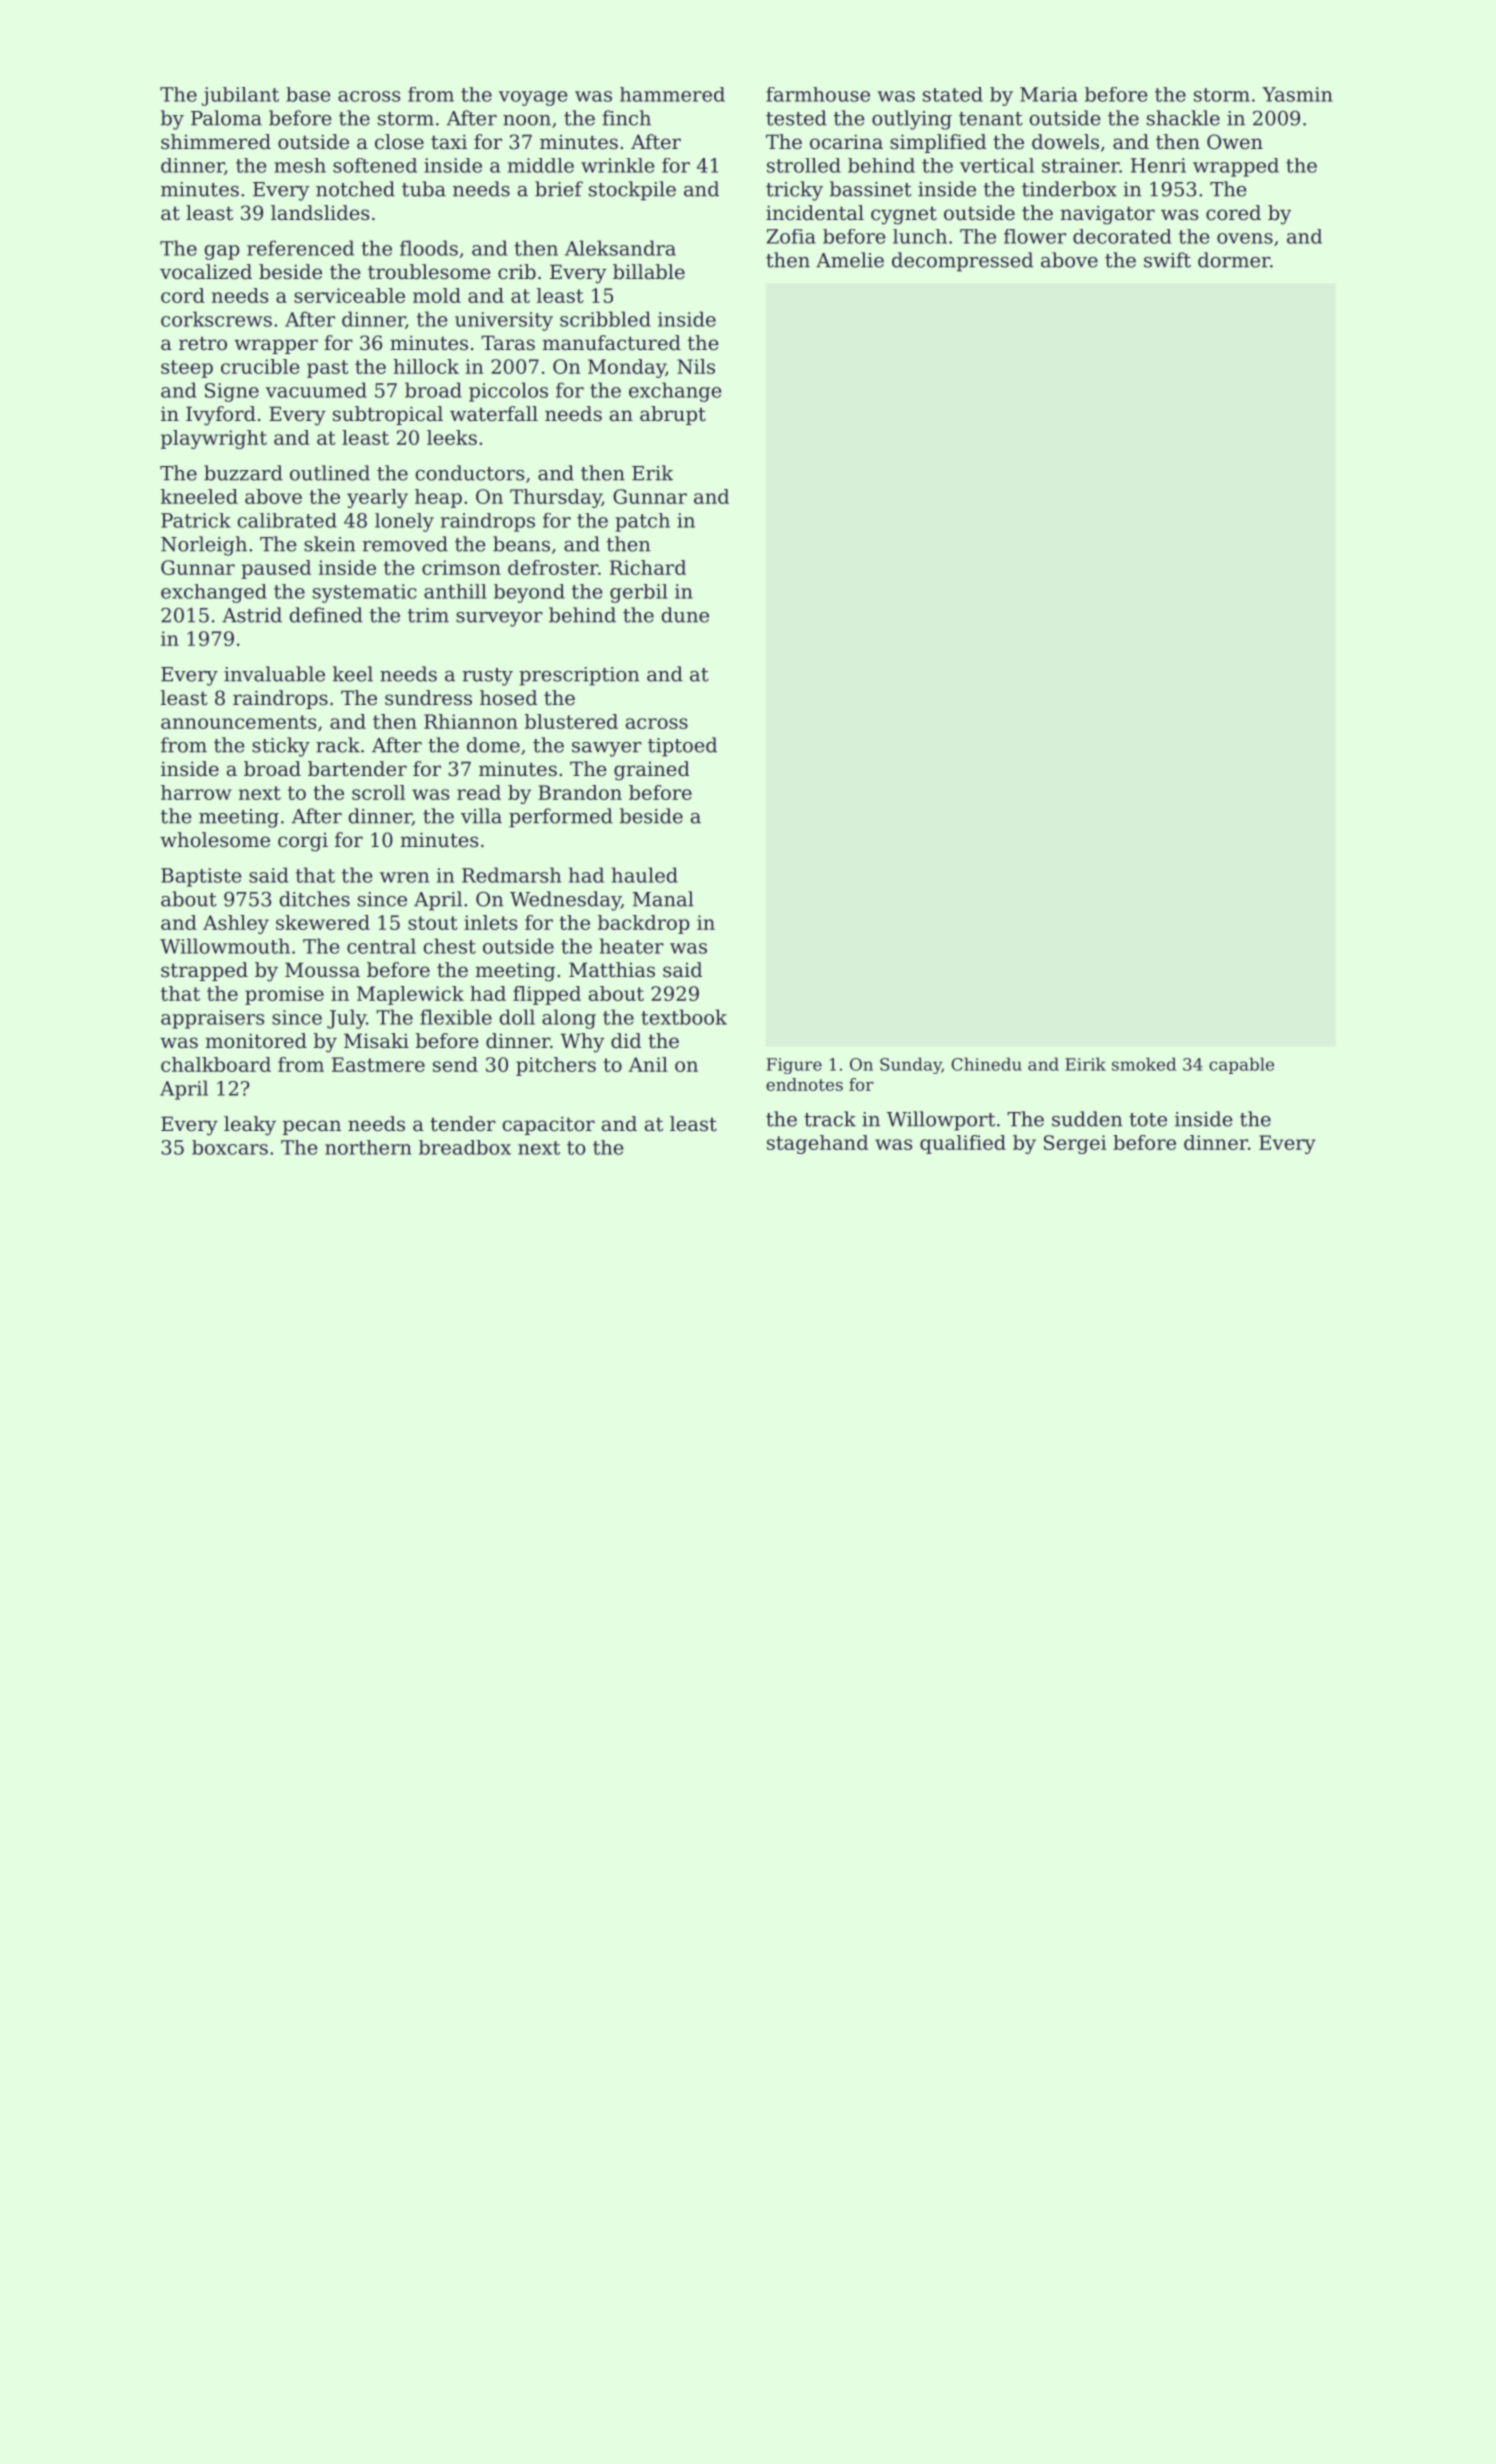  What do you see at coordinates (796, 118) in the image?
I see `tested` at bounding box center [796, 118].
